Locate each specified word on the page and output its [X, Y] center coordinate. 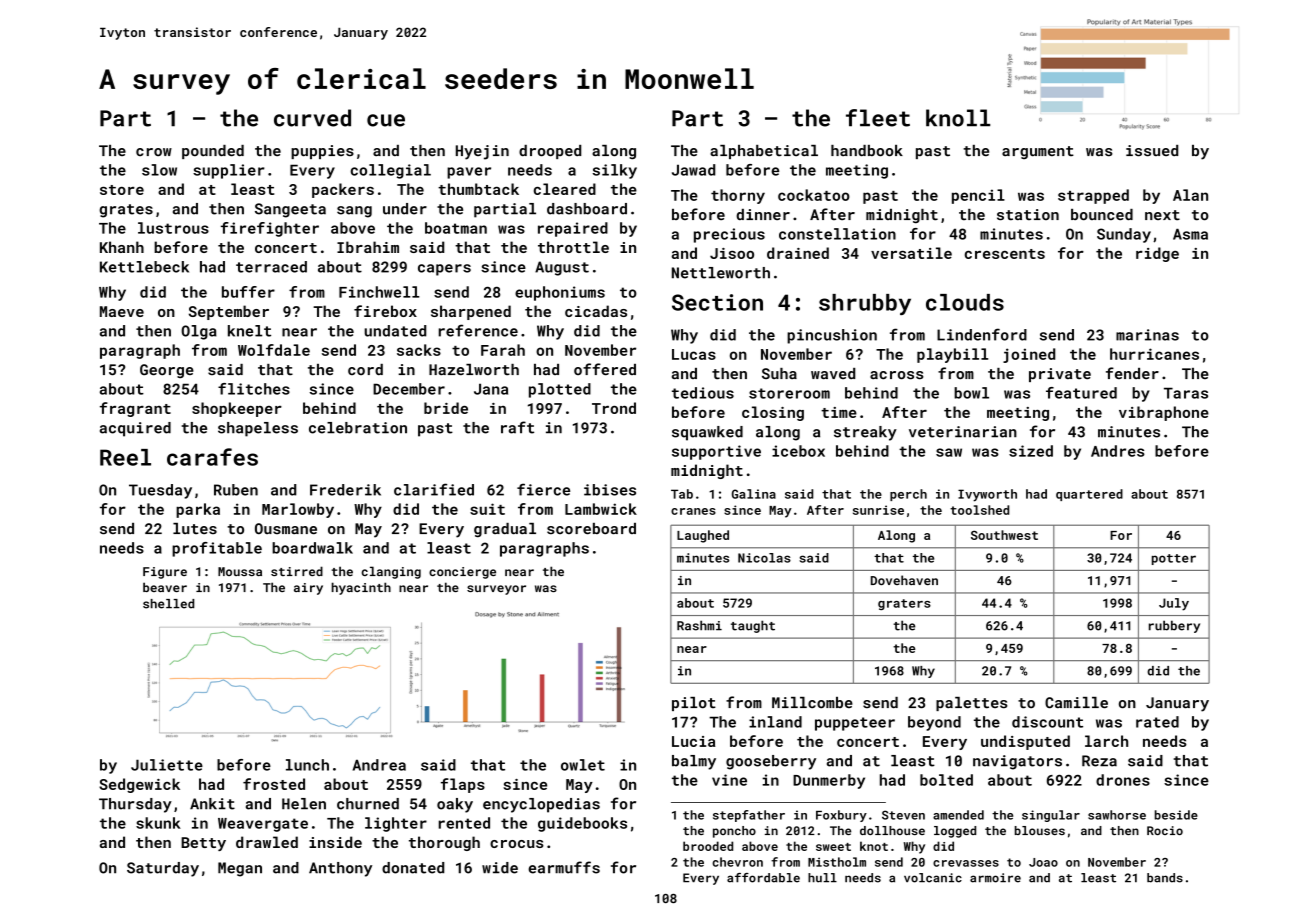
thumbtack [478, 189]
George [167, 371]
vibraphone [1164, 413]
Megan [240, 869]
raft [517, 427]
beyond [934, 723]
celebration [358, 428]
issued [1152, 151]
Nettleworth [721, 273]
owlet [583, 765]
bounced [1102, 215]
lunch [307, 765]
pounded [213, 152]
